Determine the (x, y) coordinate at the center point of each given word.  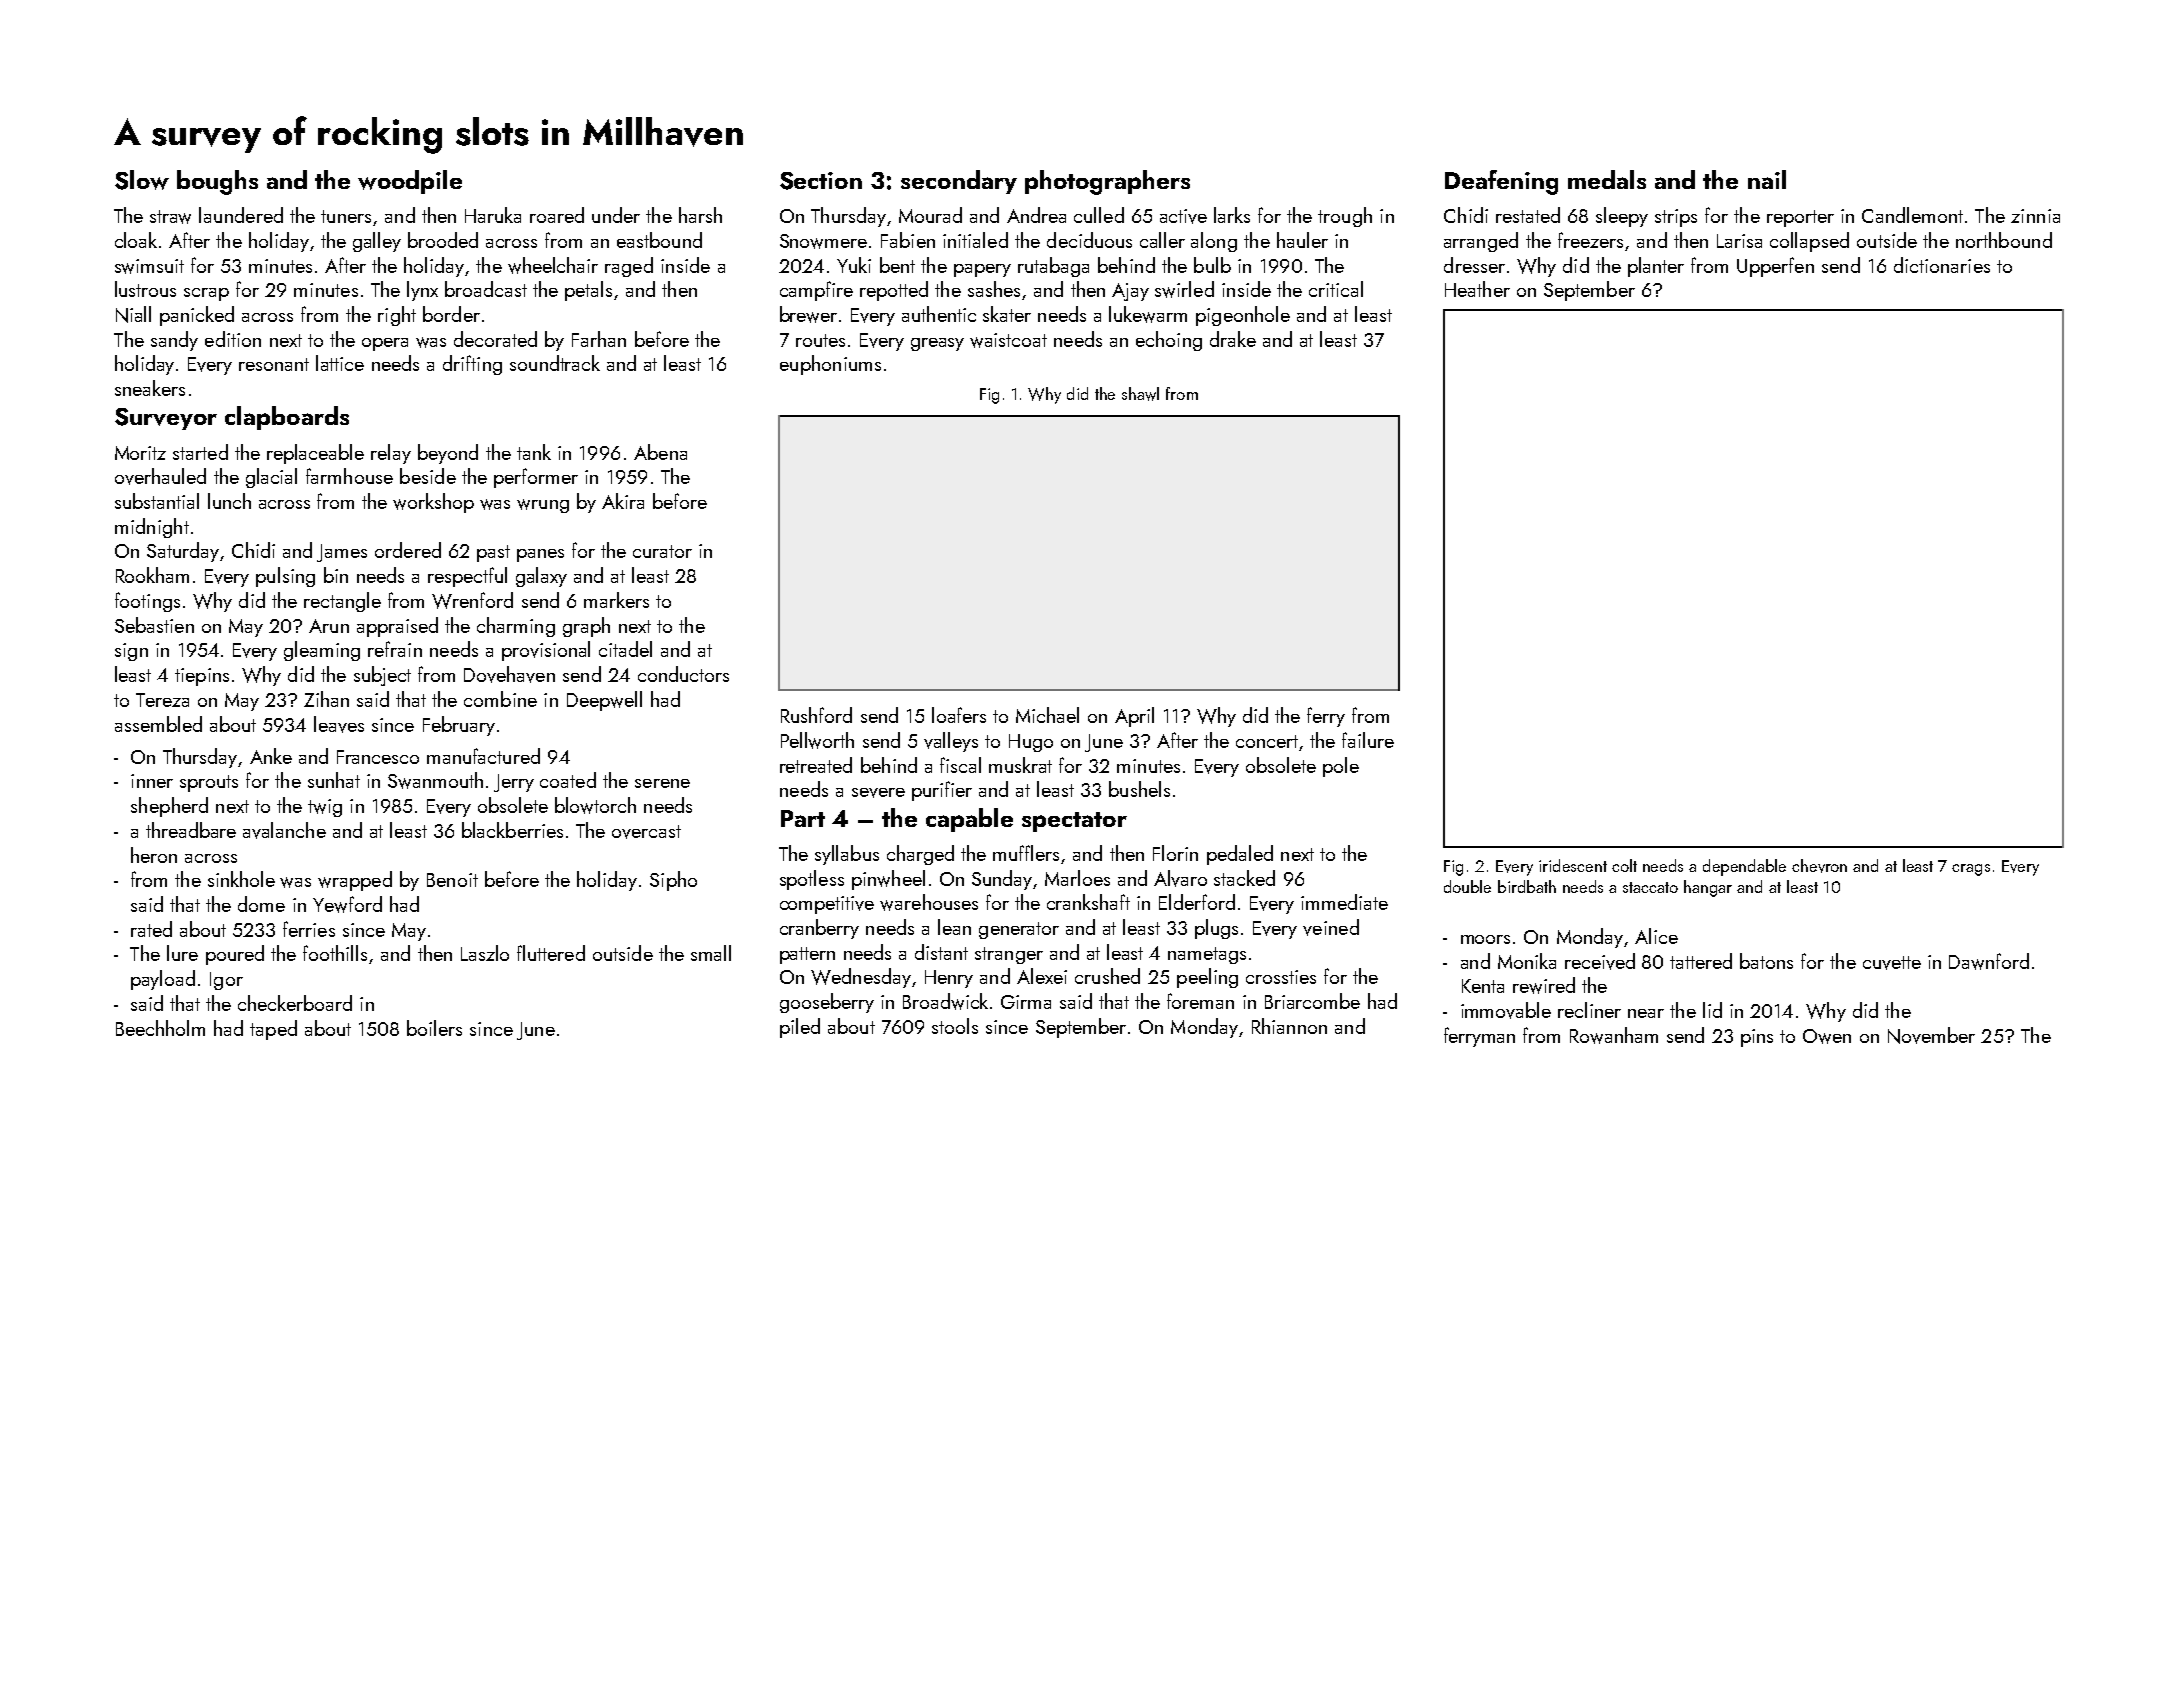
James (342, 553)
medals (1607, 179)
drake (1233, 339)
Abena (660, 452)
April (1134, 717)
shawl (1140, 394)
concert (1267, 741)
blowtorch (595, 805)
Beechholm (160, 1028)
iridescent (1573, 865)
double (1467, 886)
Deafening (1501, 182)
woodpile (410, 182)
